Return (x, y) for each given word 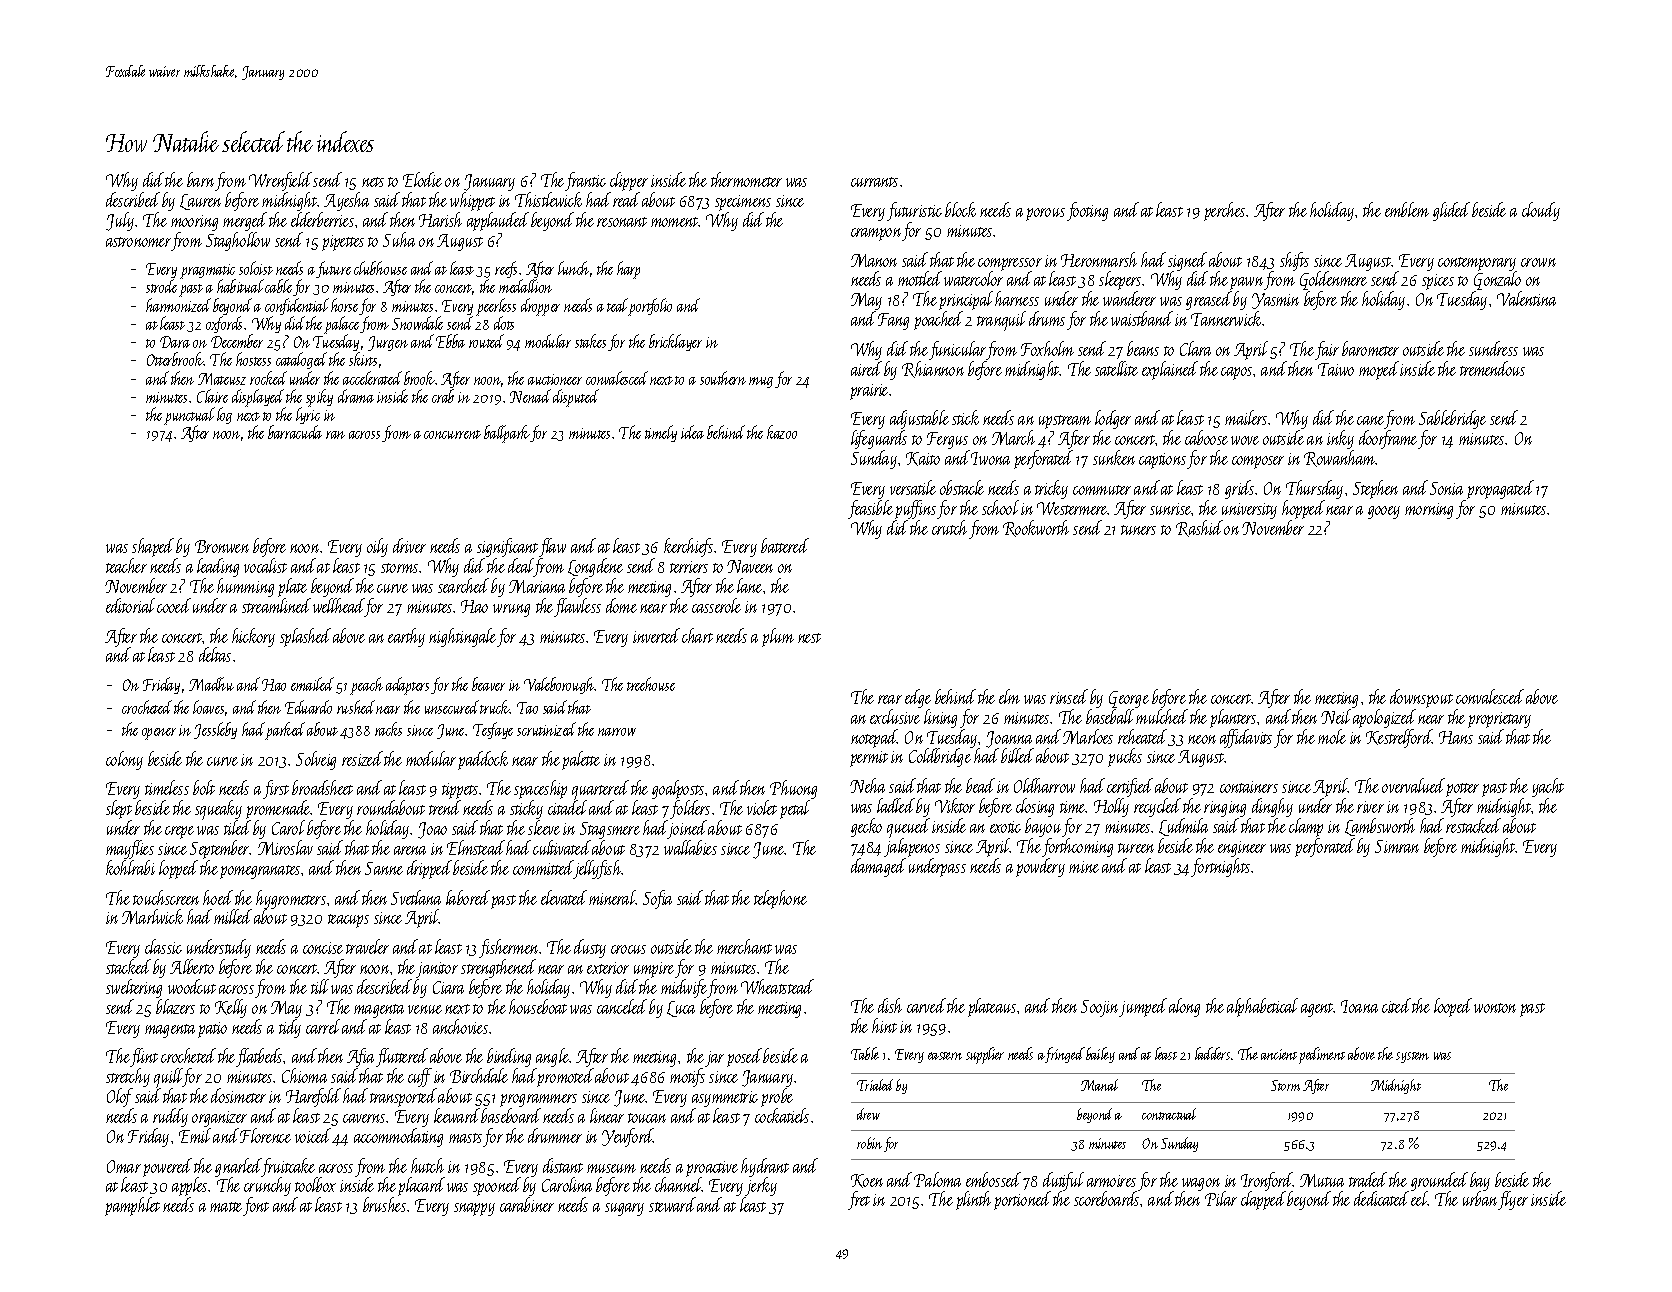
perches (1224, 211)
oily (377, 547)
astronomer (138, 242)
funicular (958, 350)
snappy (474, 1209)
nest (809, 638)
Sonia (1446, 488)
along (1184, 1007)
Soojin (1100, 1008)
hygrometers (291, 899)
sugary (624, 1209)
